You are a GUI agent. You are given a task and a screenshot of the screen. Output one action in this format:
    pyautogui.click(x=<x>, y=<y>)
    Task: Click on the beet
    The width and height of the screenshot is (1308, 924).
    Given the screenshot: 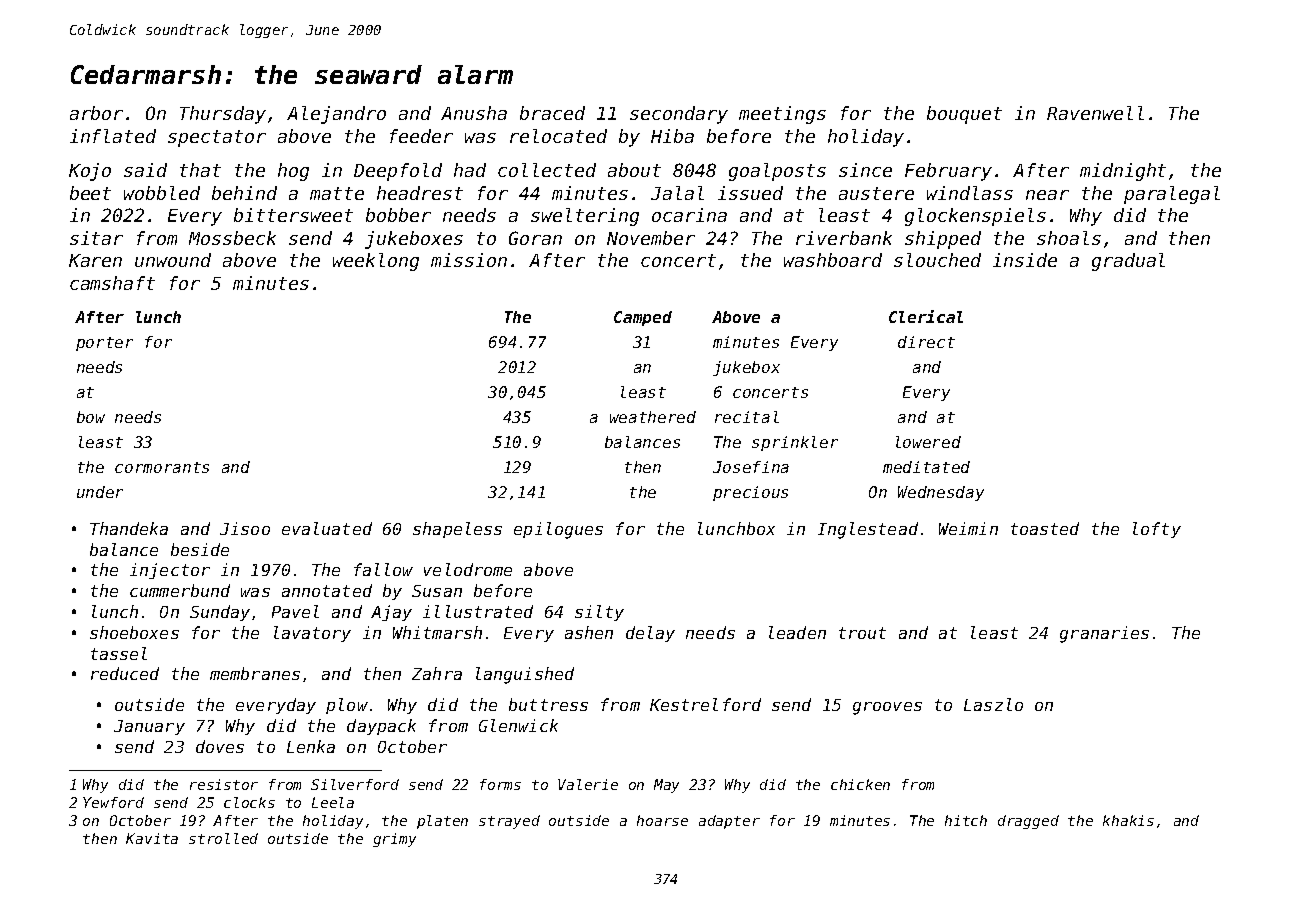 What is the action you would take?
    pyautogui.click(x=90, y=193)
